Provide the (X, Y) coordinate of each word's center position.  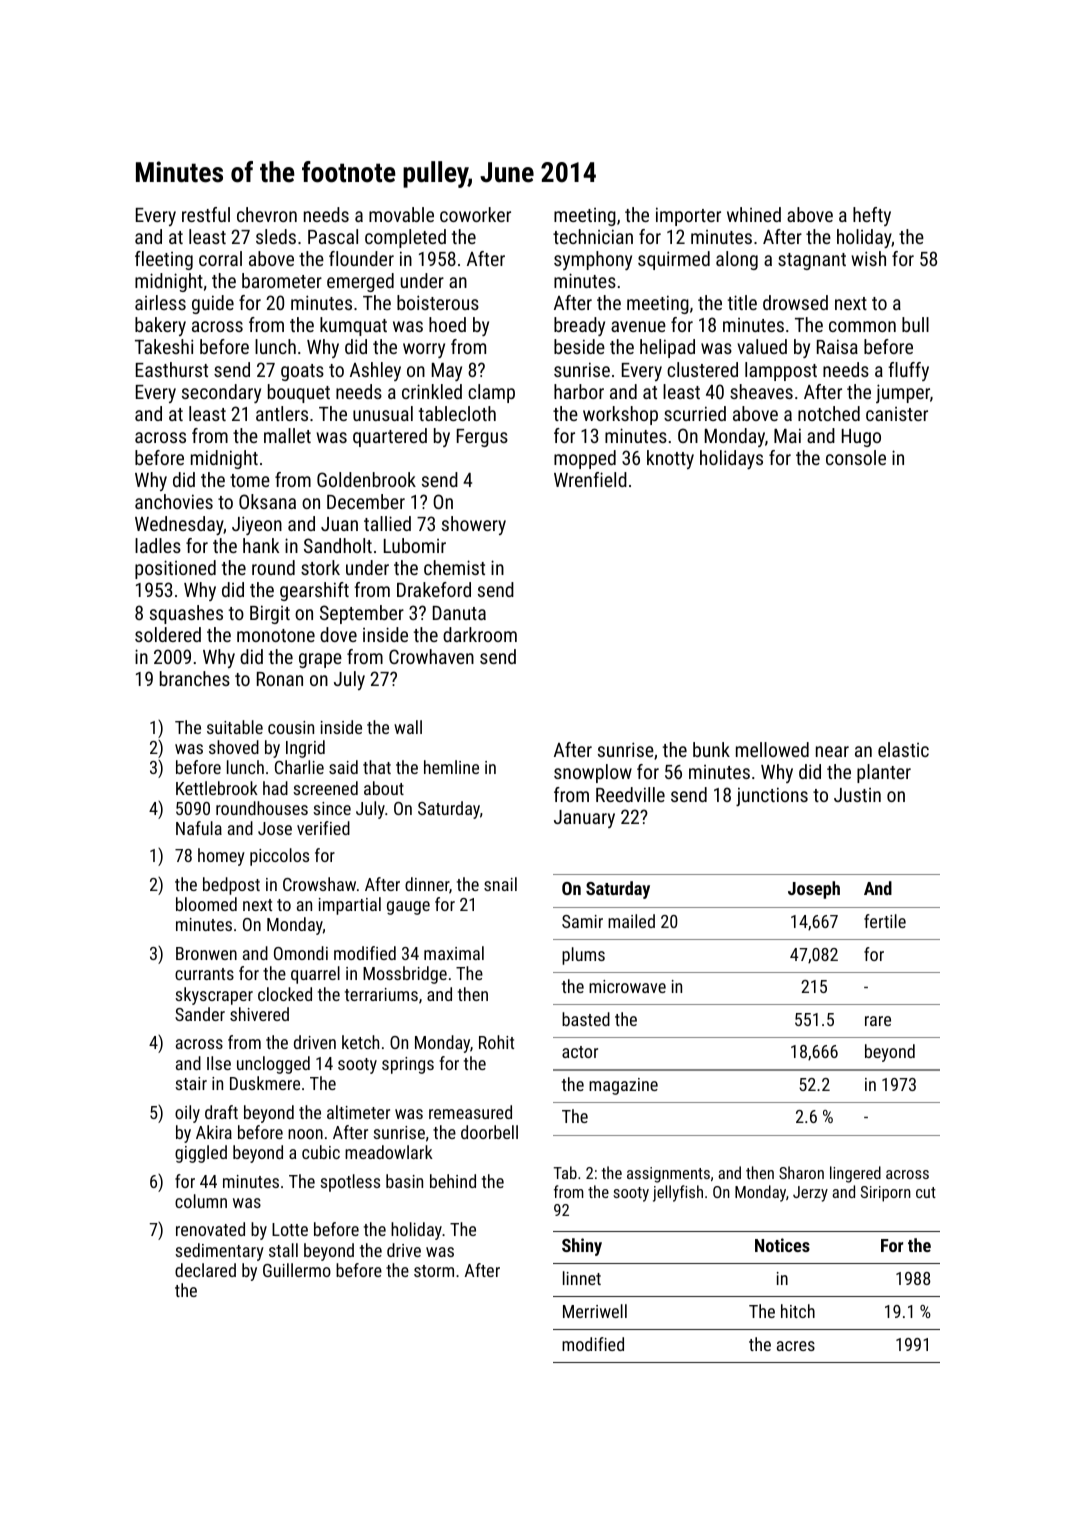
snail (500, 884)
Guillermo (297, 1270)
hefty (872, 216)
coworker (475, 214)
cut (926, 1192)
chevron (267, 214)
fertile (885, 921)
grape (320, 660)
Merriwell (595, 1311)
